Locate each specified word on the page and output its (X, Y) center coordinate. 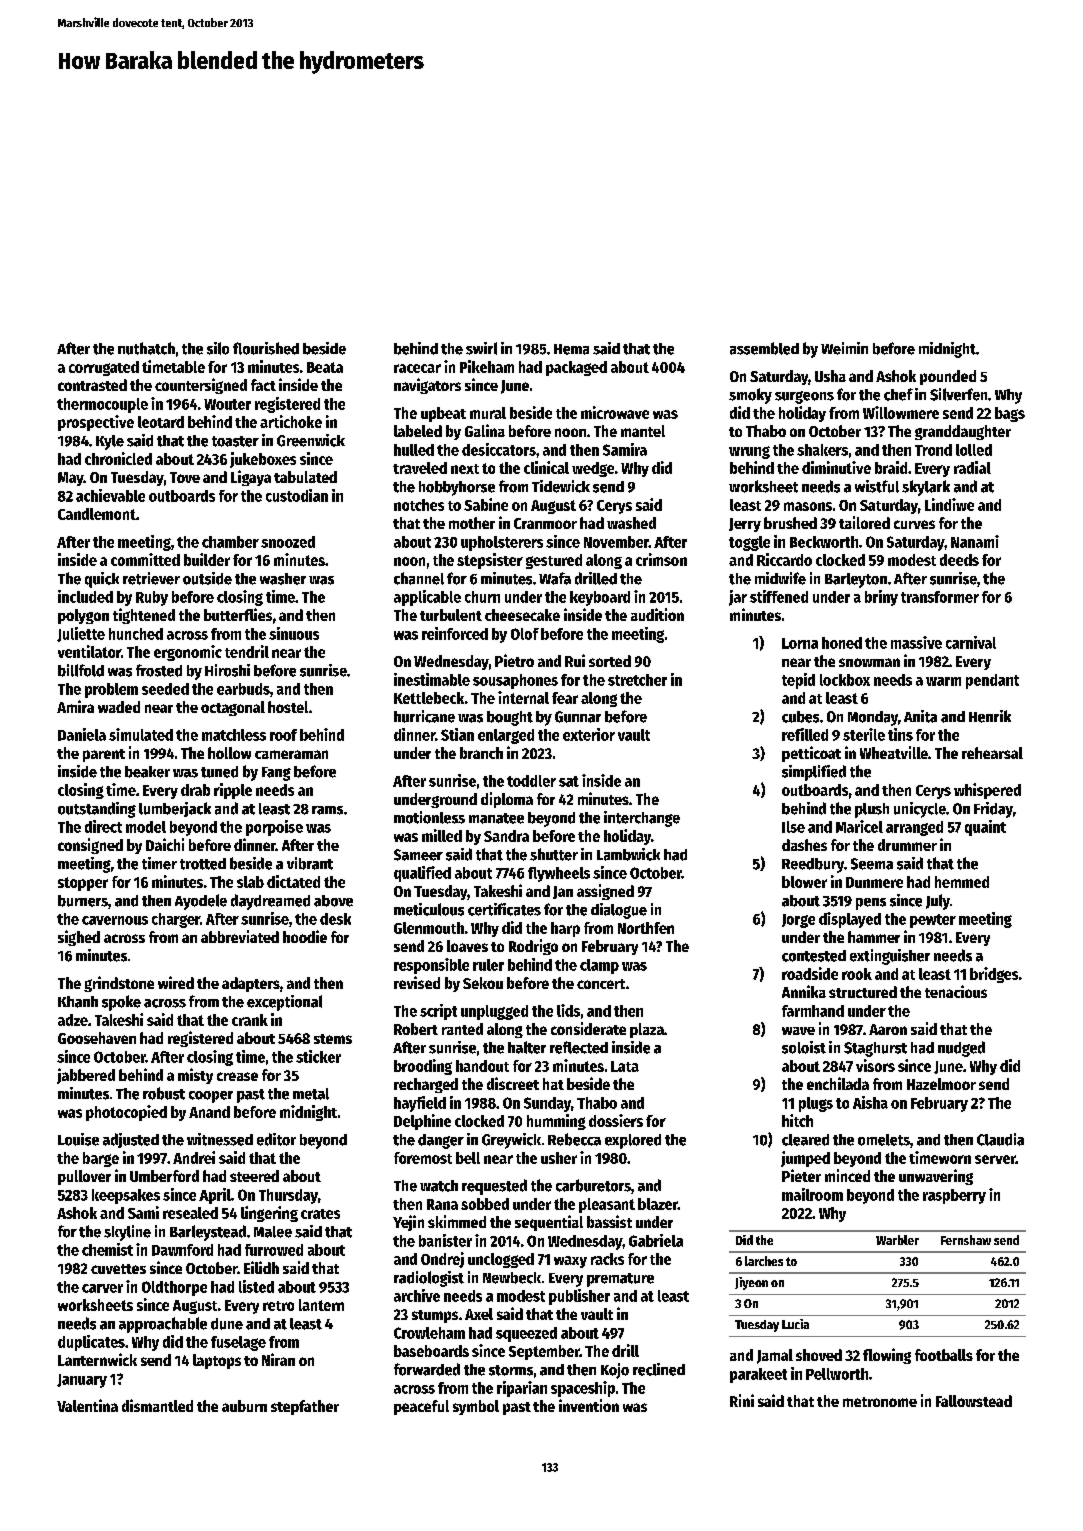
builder (207, 559)
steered (254, 1176)
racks (607, 1259)
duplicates (91, 1343)
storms (511, 1370)
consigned (90, 846)
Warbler (897, 1240)
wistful (877, 486)
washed (631, 523)
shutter (554, 854)
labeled (418, 431)
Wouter (227, 404)
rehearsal (992, 753)
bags (1010, 414)
